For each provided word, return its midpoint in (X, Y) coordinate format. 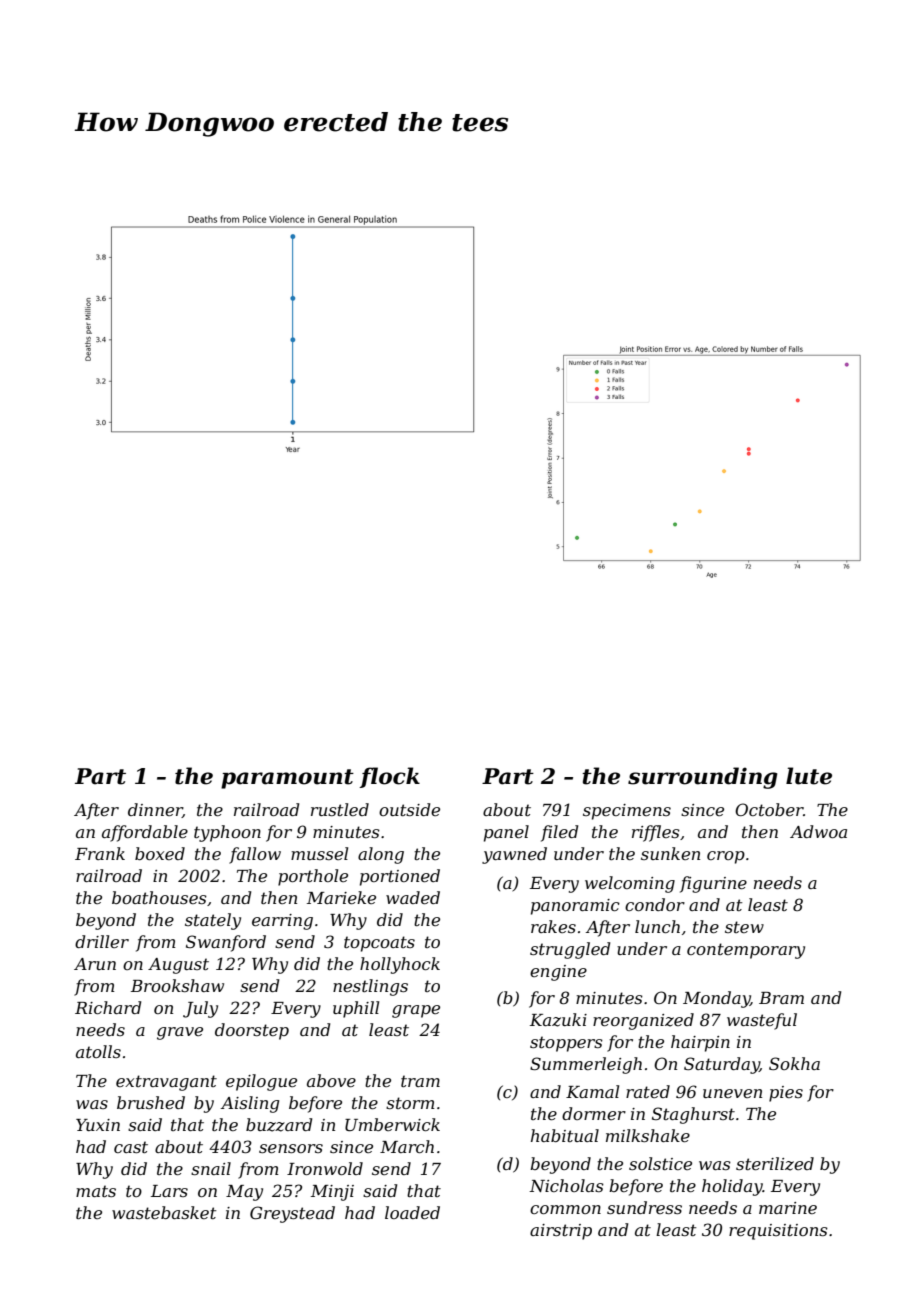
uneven (732, 1093)
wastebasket (164, 1212)
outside (409, 809)
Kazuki (558, 1020)
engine (558, 973)
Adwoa (818, 831)
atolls (98, 1051)
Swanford (226, 943)
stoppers (566, 1044)
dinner (155, 810)
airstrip (561, 1232)
